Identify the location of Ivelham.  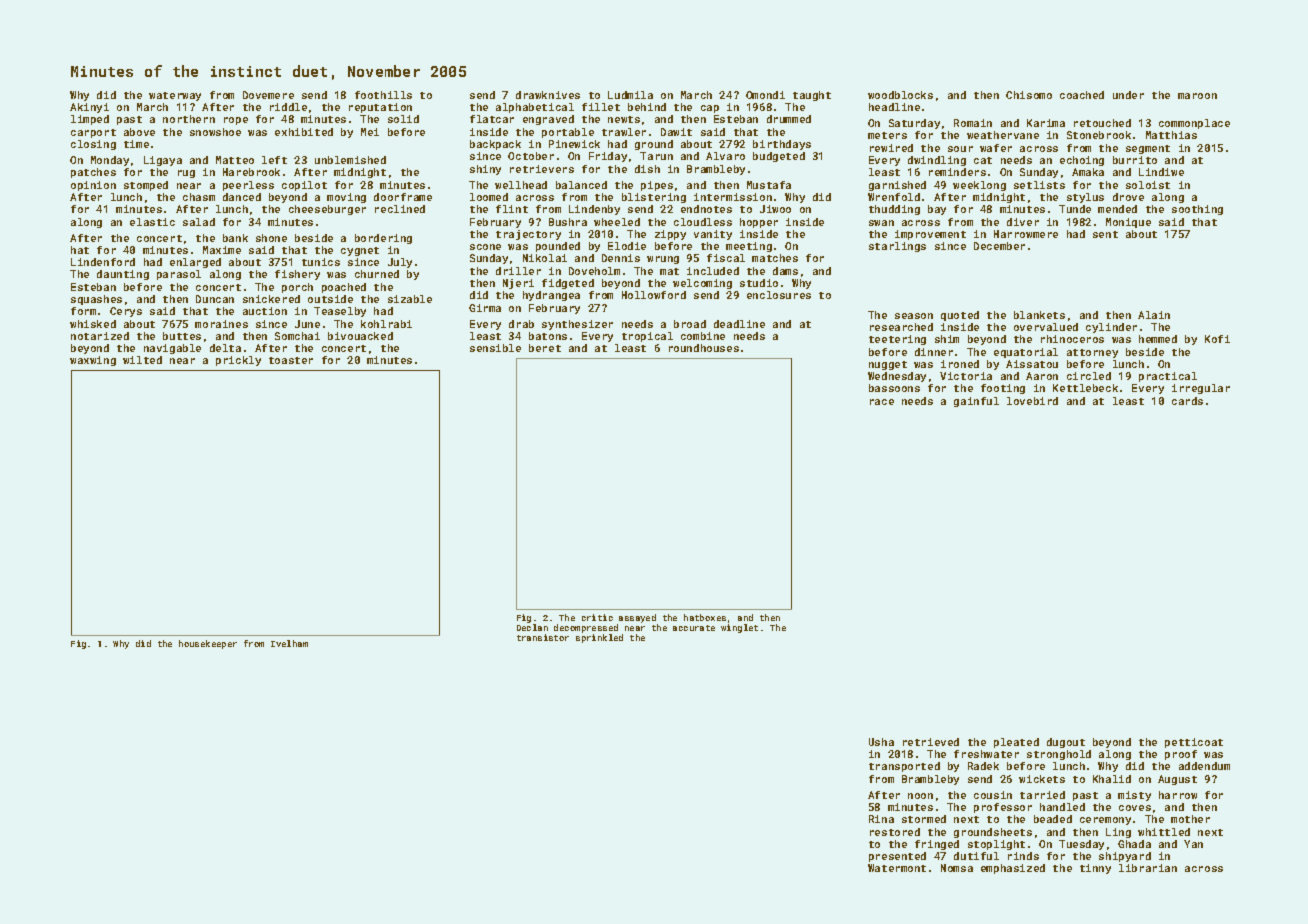
(289, 643).
